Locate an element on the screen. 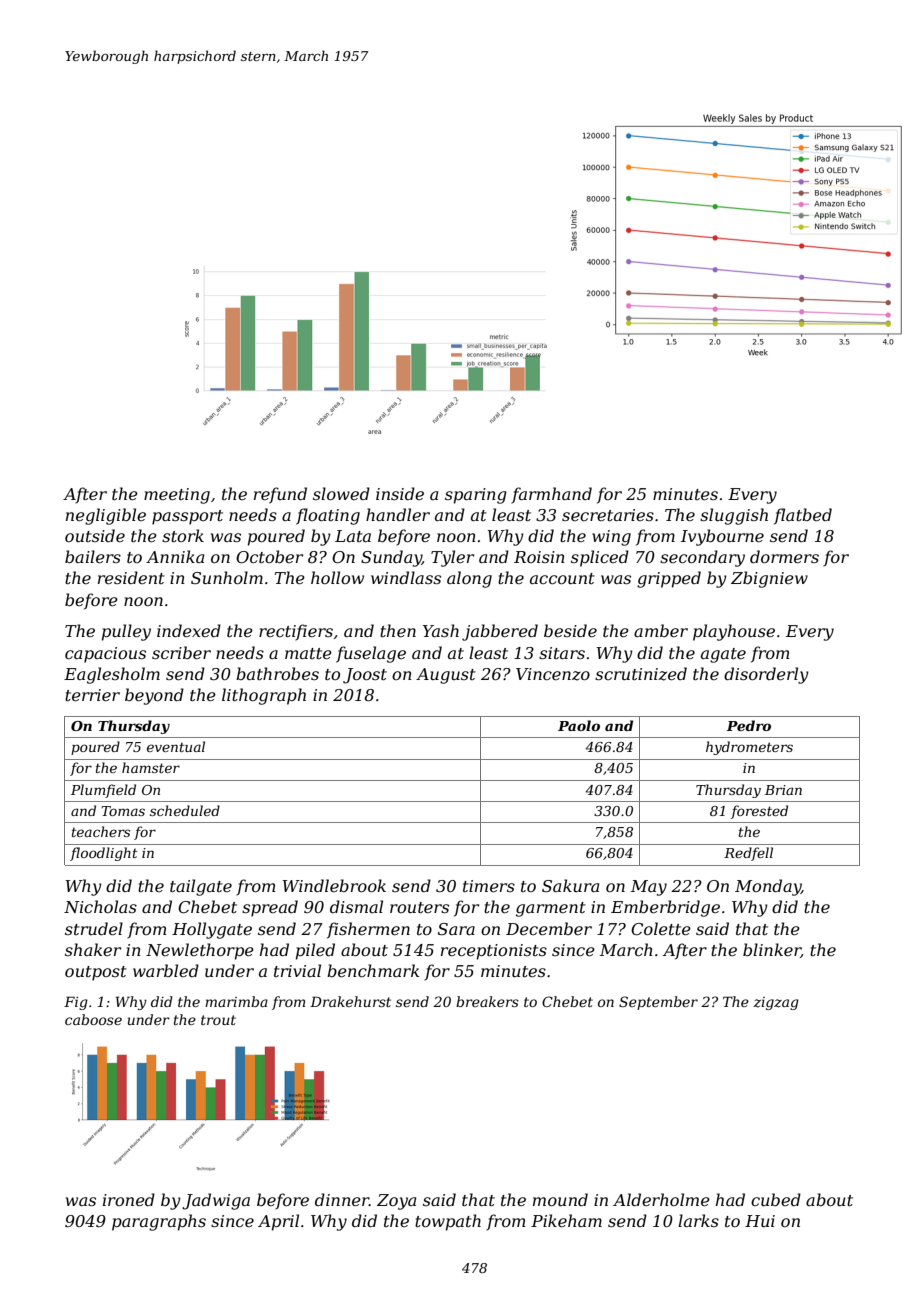 The image size is (924, 1308). Drakehurst is located at coordinates (350, 1001).
